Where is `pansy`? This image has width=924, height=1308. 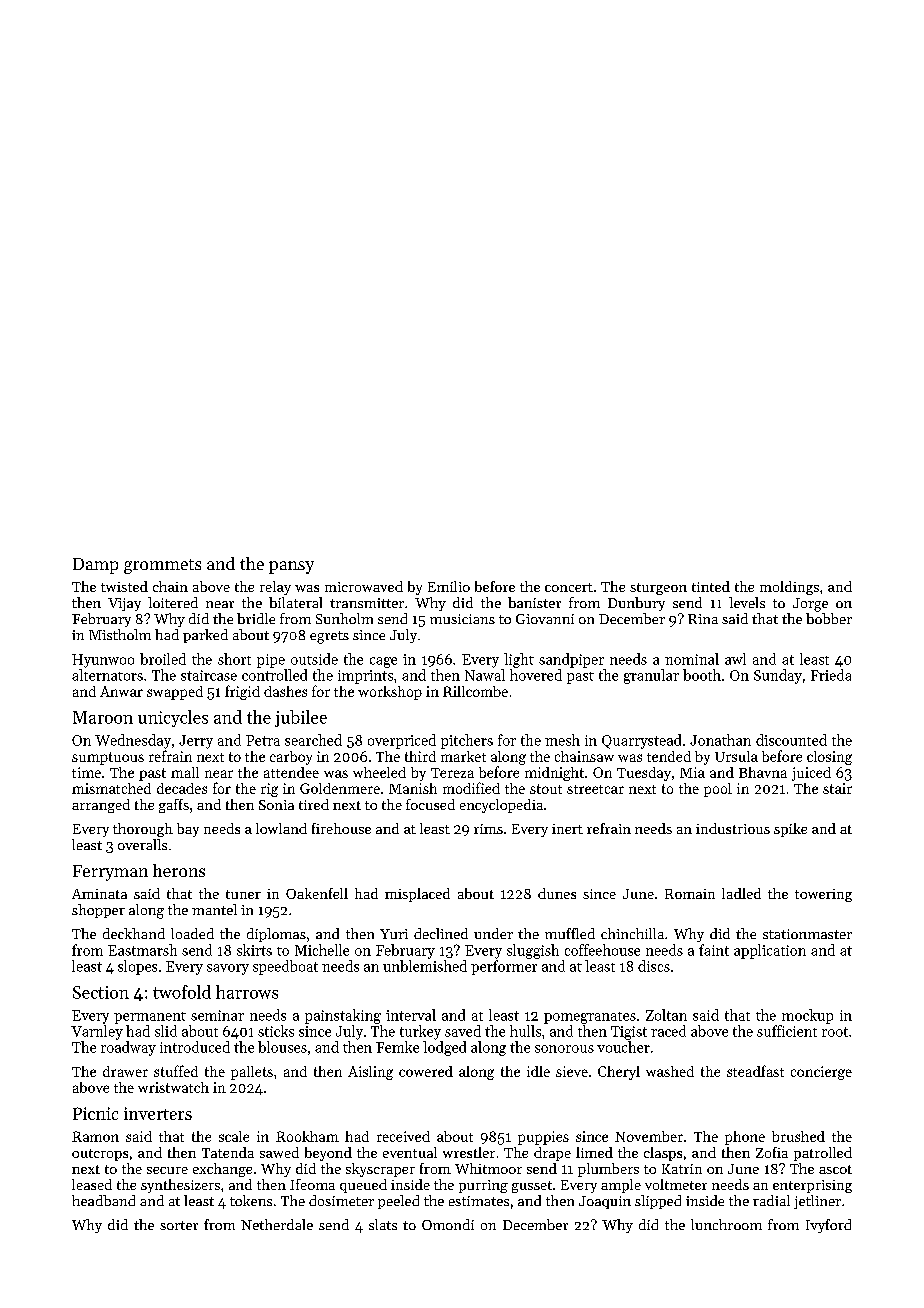 pansy is located at coordinates (291, 567).
